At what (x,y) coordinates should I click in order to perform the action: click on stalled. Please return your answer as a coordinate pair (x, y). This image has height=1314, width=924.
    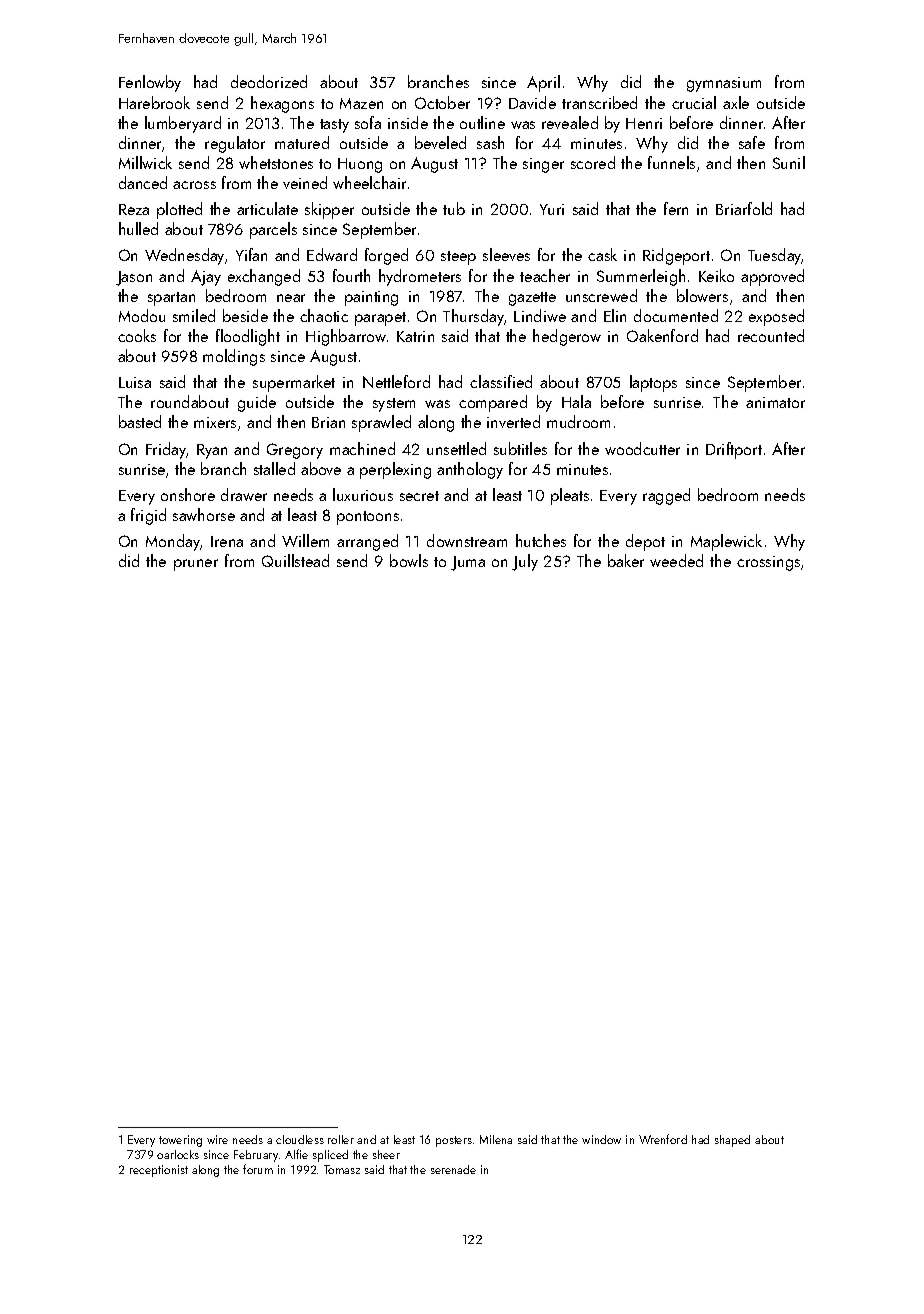
    Looking at the image, I should click on (274, 468).
